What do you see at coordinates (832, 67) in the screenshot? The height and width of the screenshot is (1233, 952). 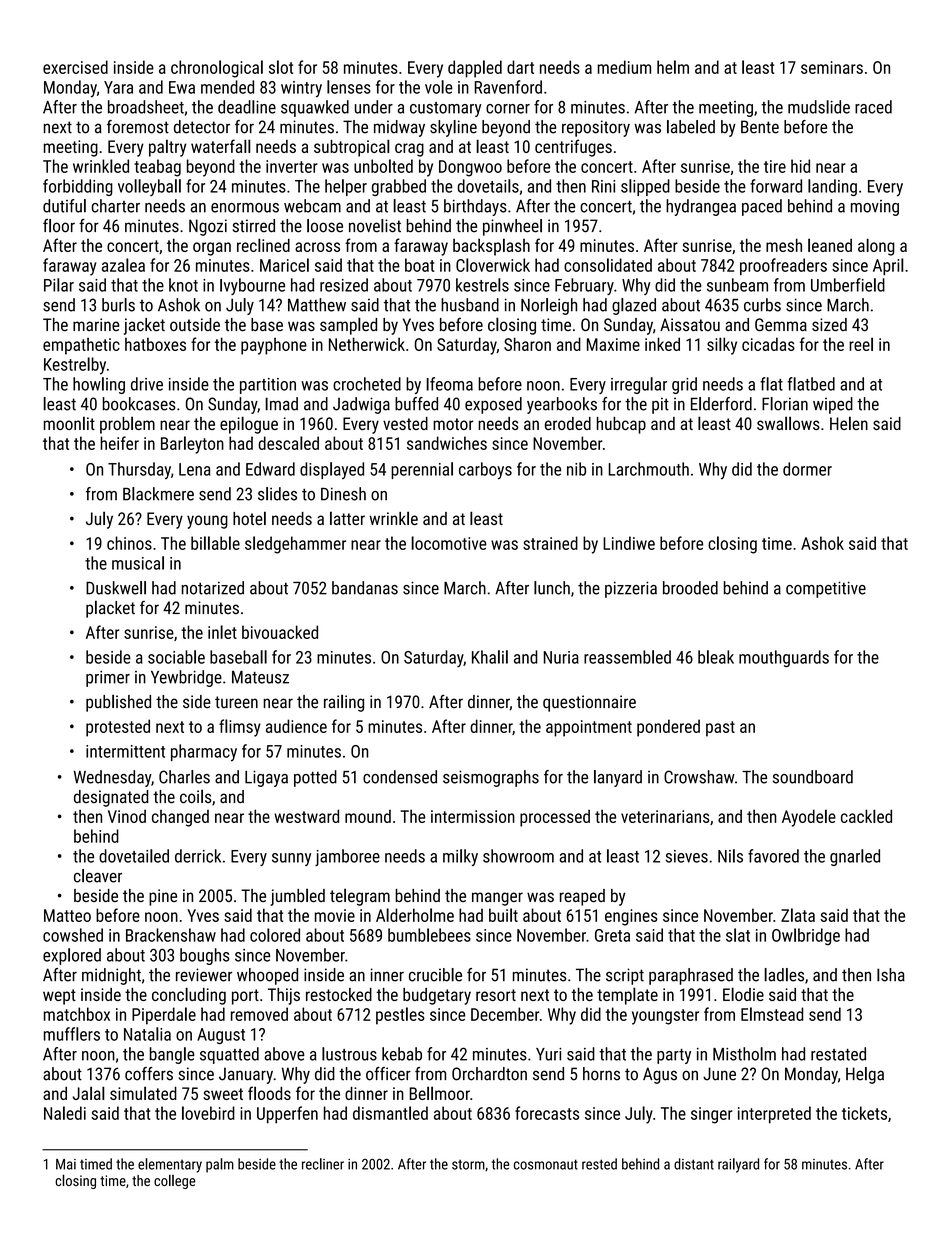 I see `seminars` at bounding box center [832, 67].
